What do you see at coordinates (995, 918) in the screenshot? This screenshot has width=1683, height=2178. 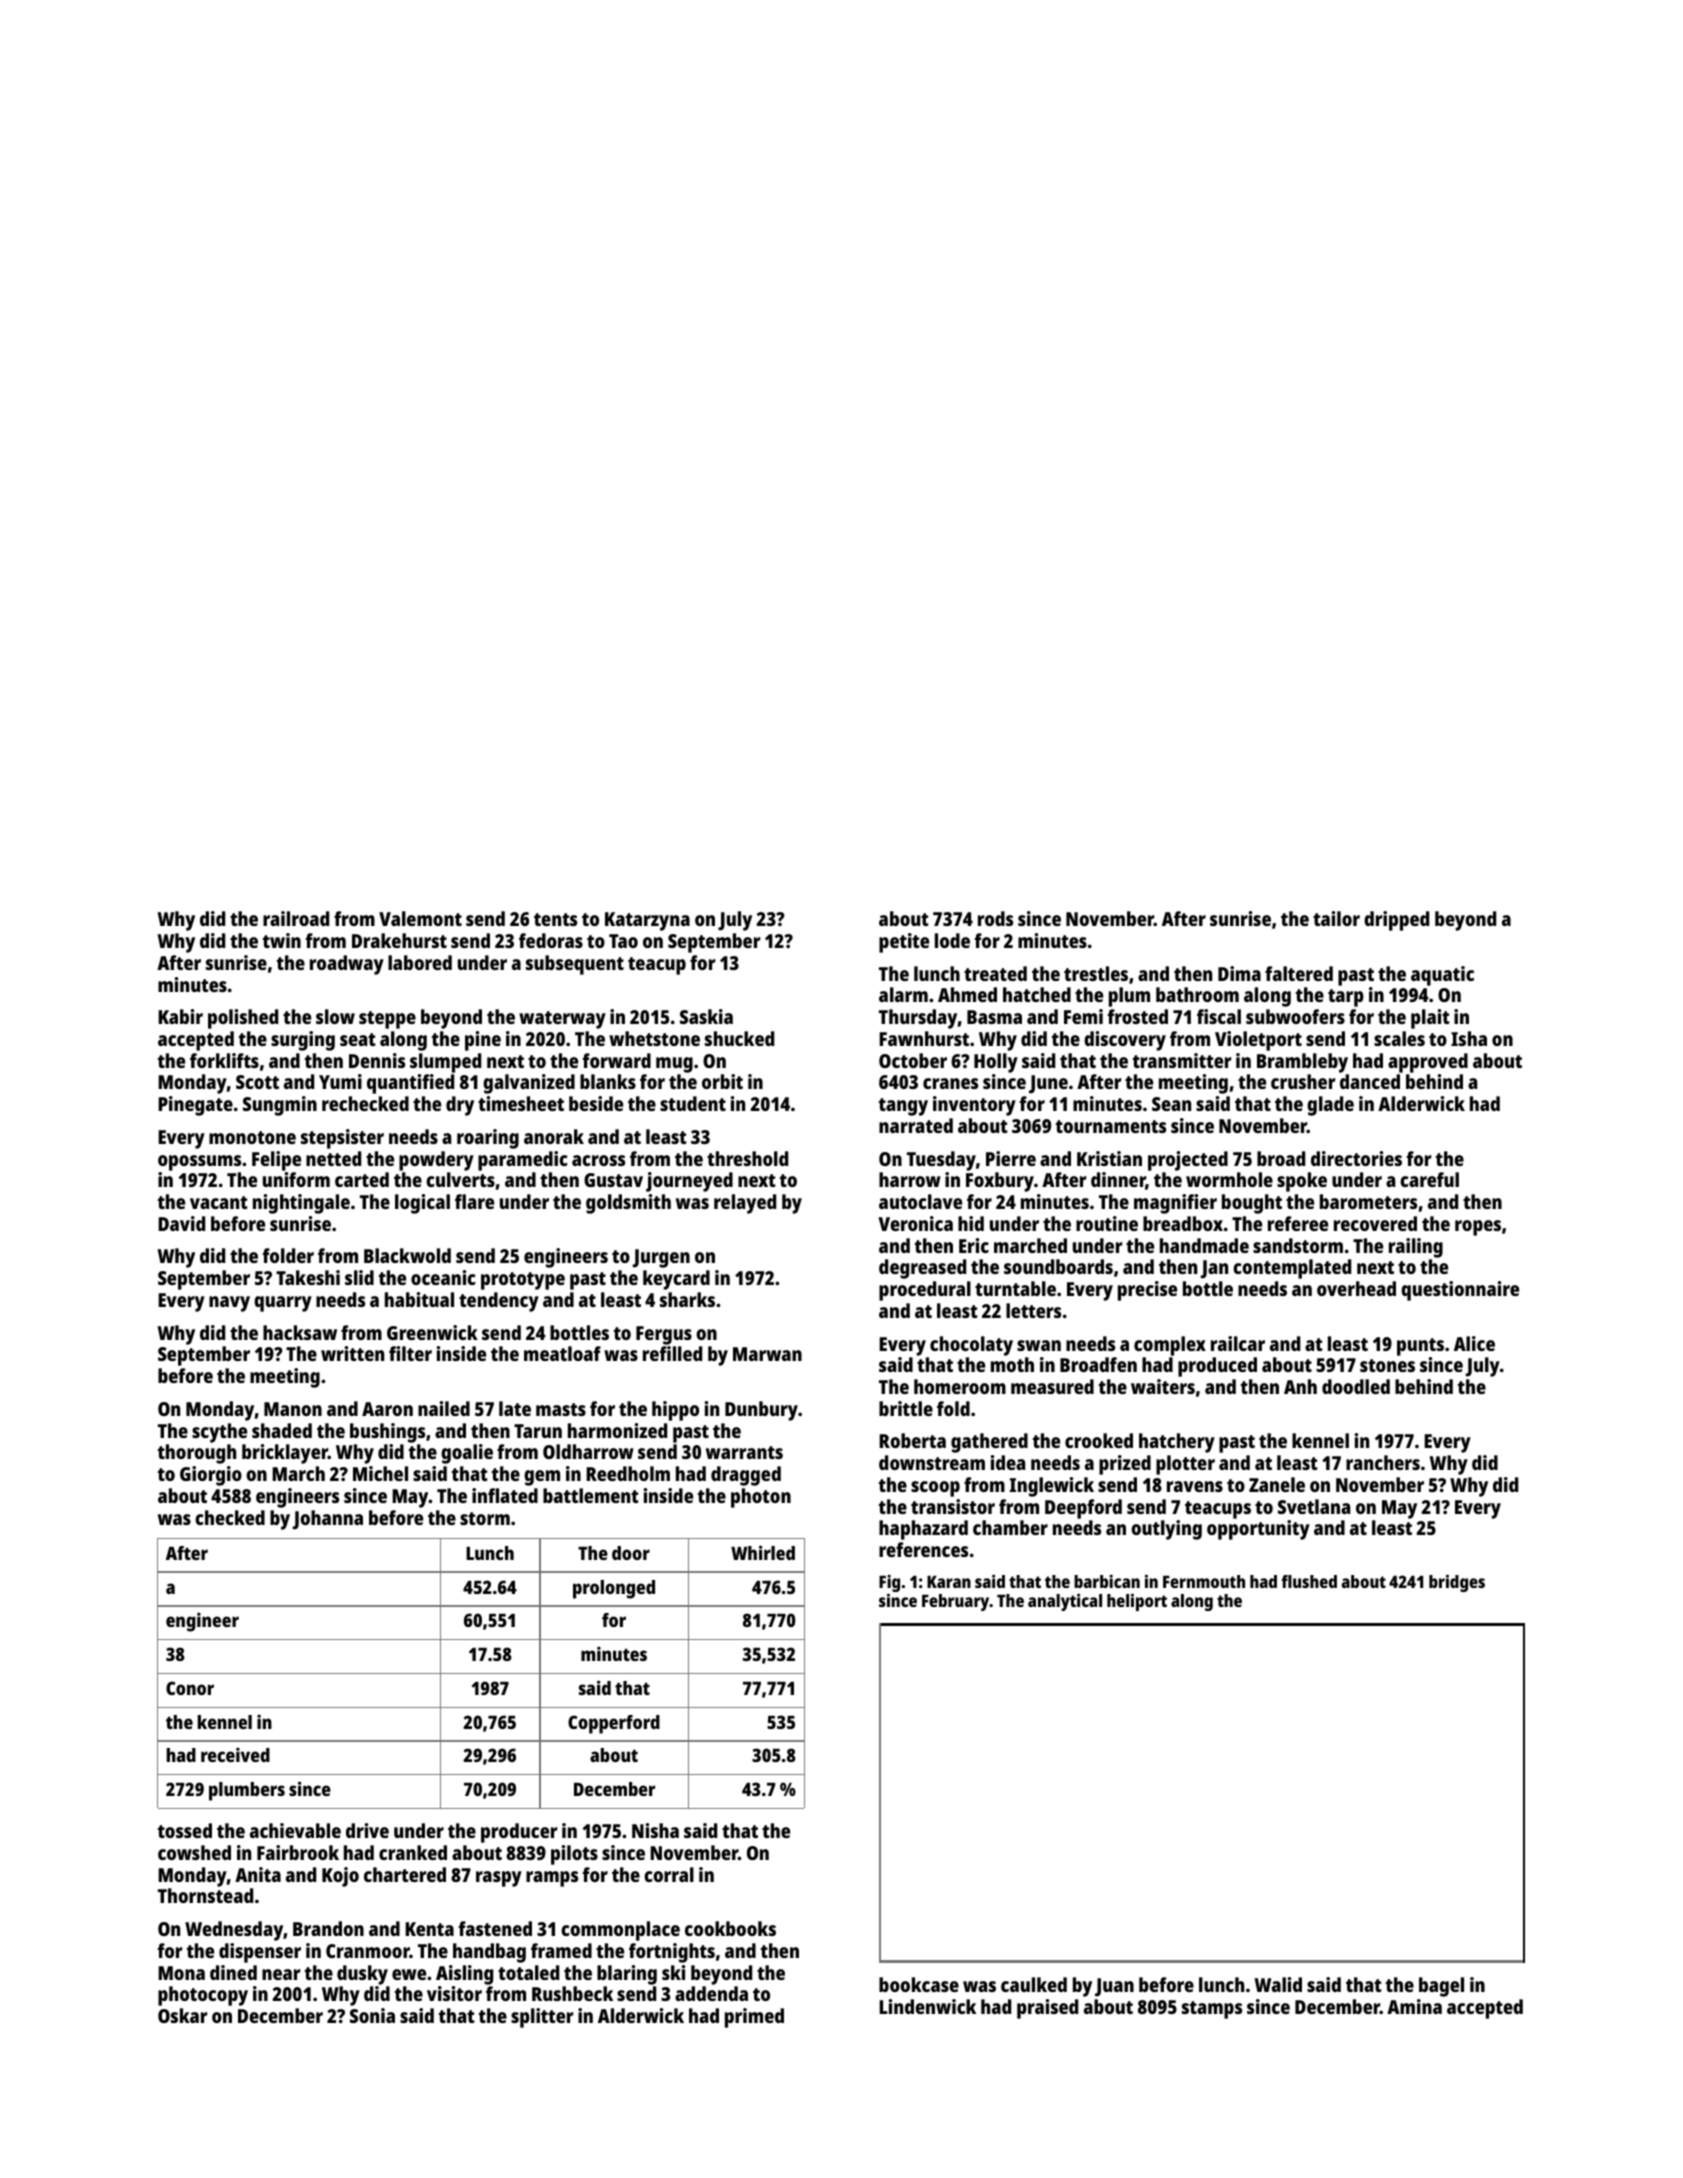 I see `rods` at bounding box center [995, 918].
